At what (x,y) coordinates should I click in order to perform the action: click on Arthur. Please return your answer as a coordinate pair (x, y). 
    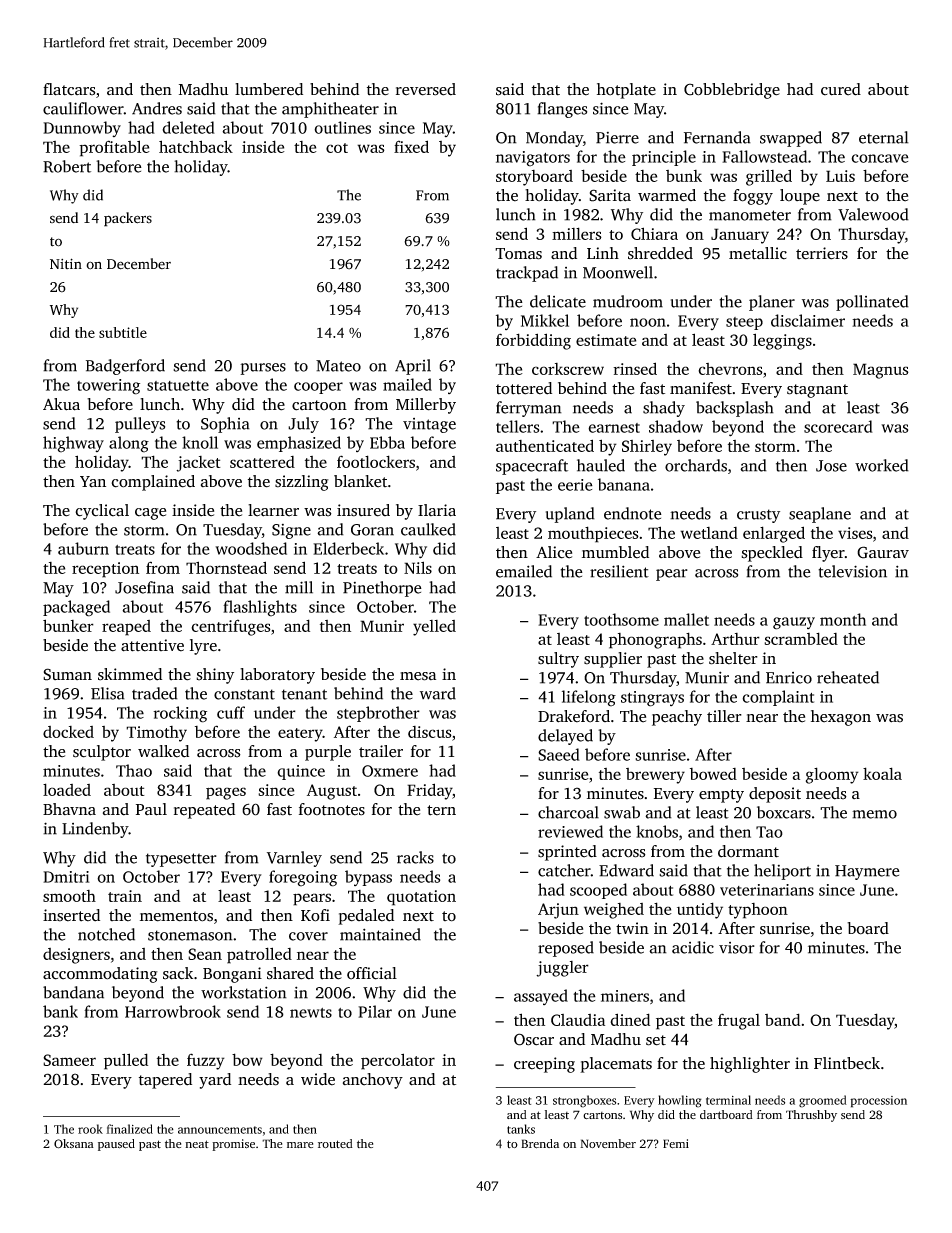
    Looking at the image, I should click on (735, 639).
